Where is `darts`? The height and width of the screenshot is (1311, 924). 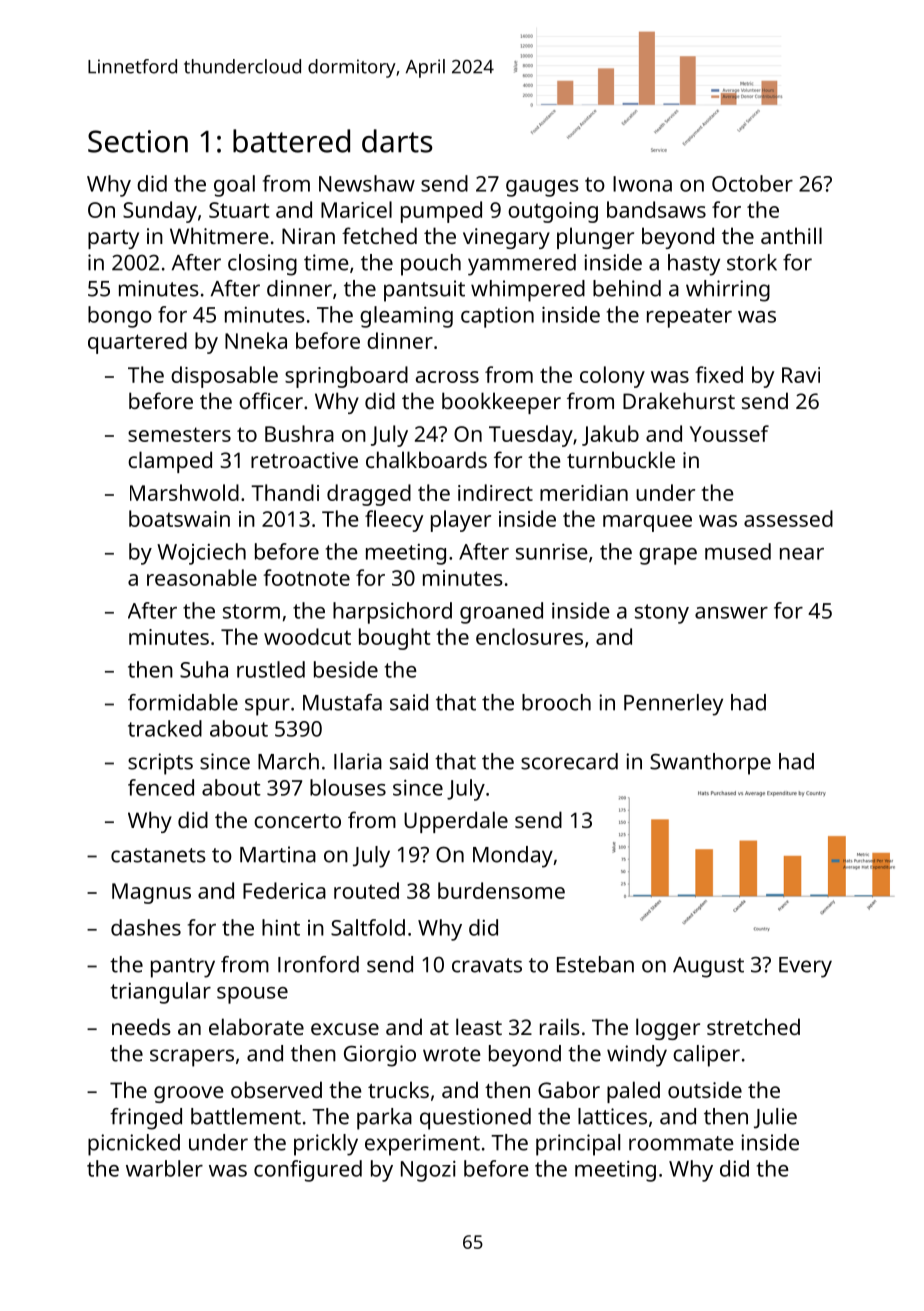
darts is located at coordinates (397, 141).
